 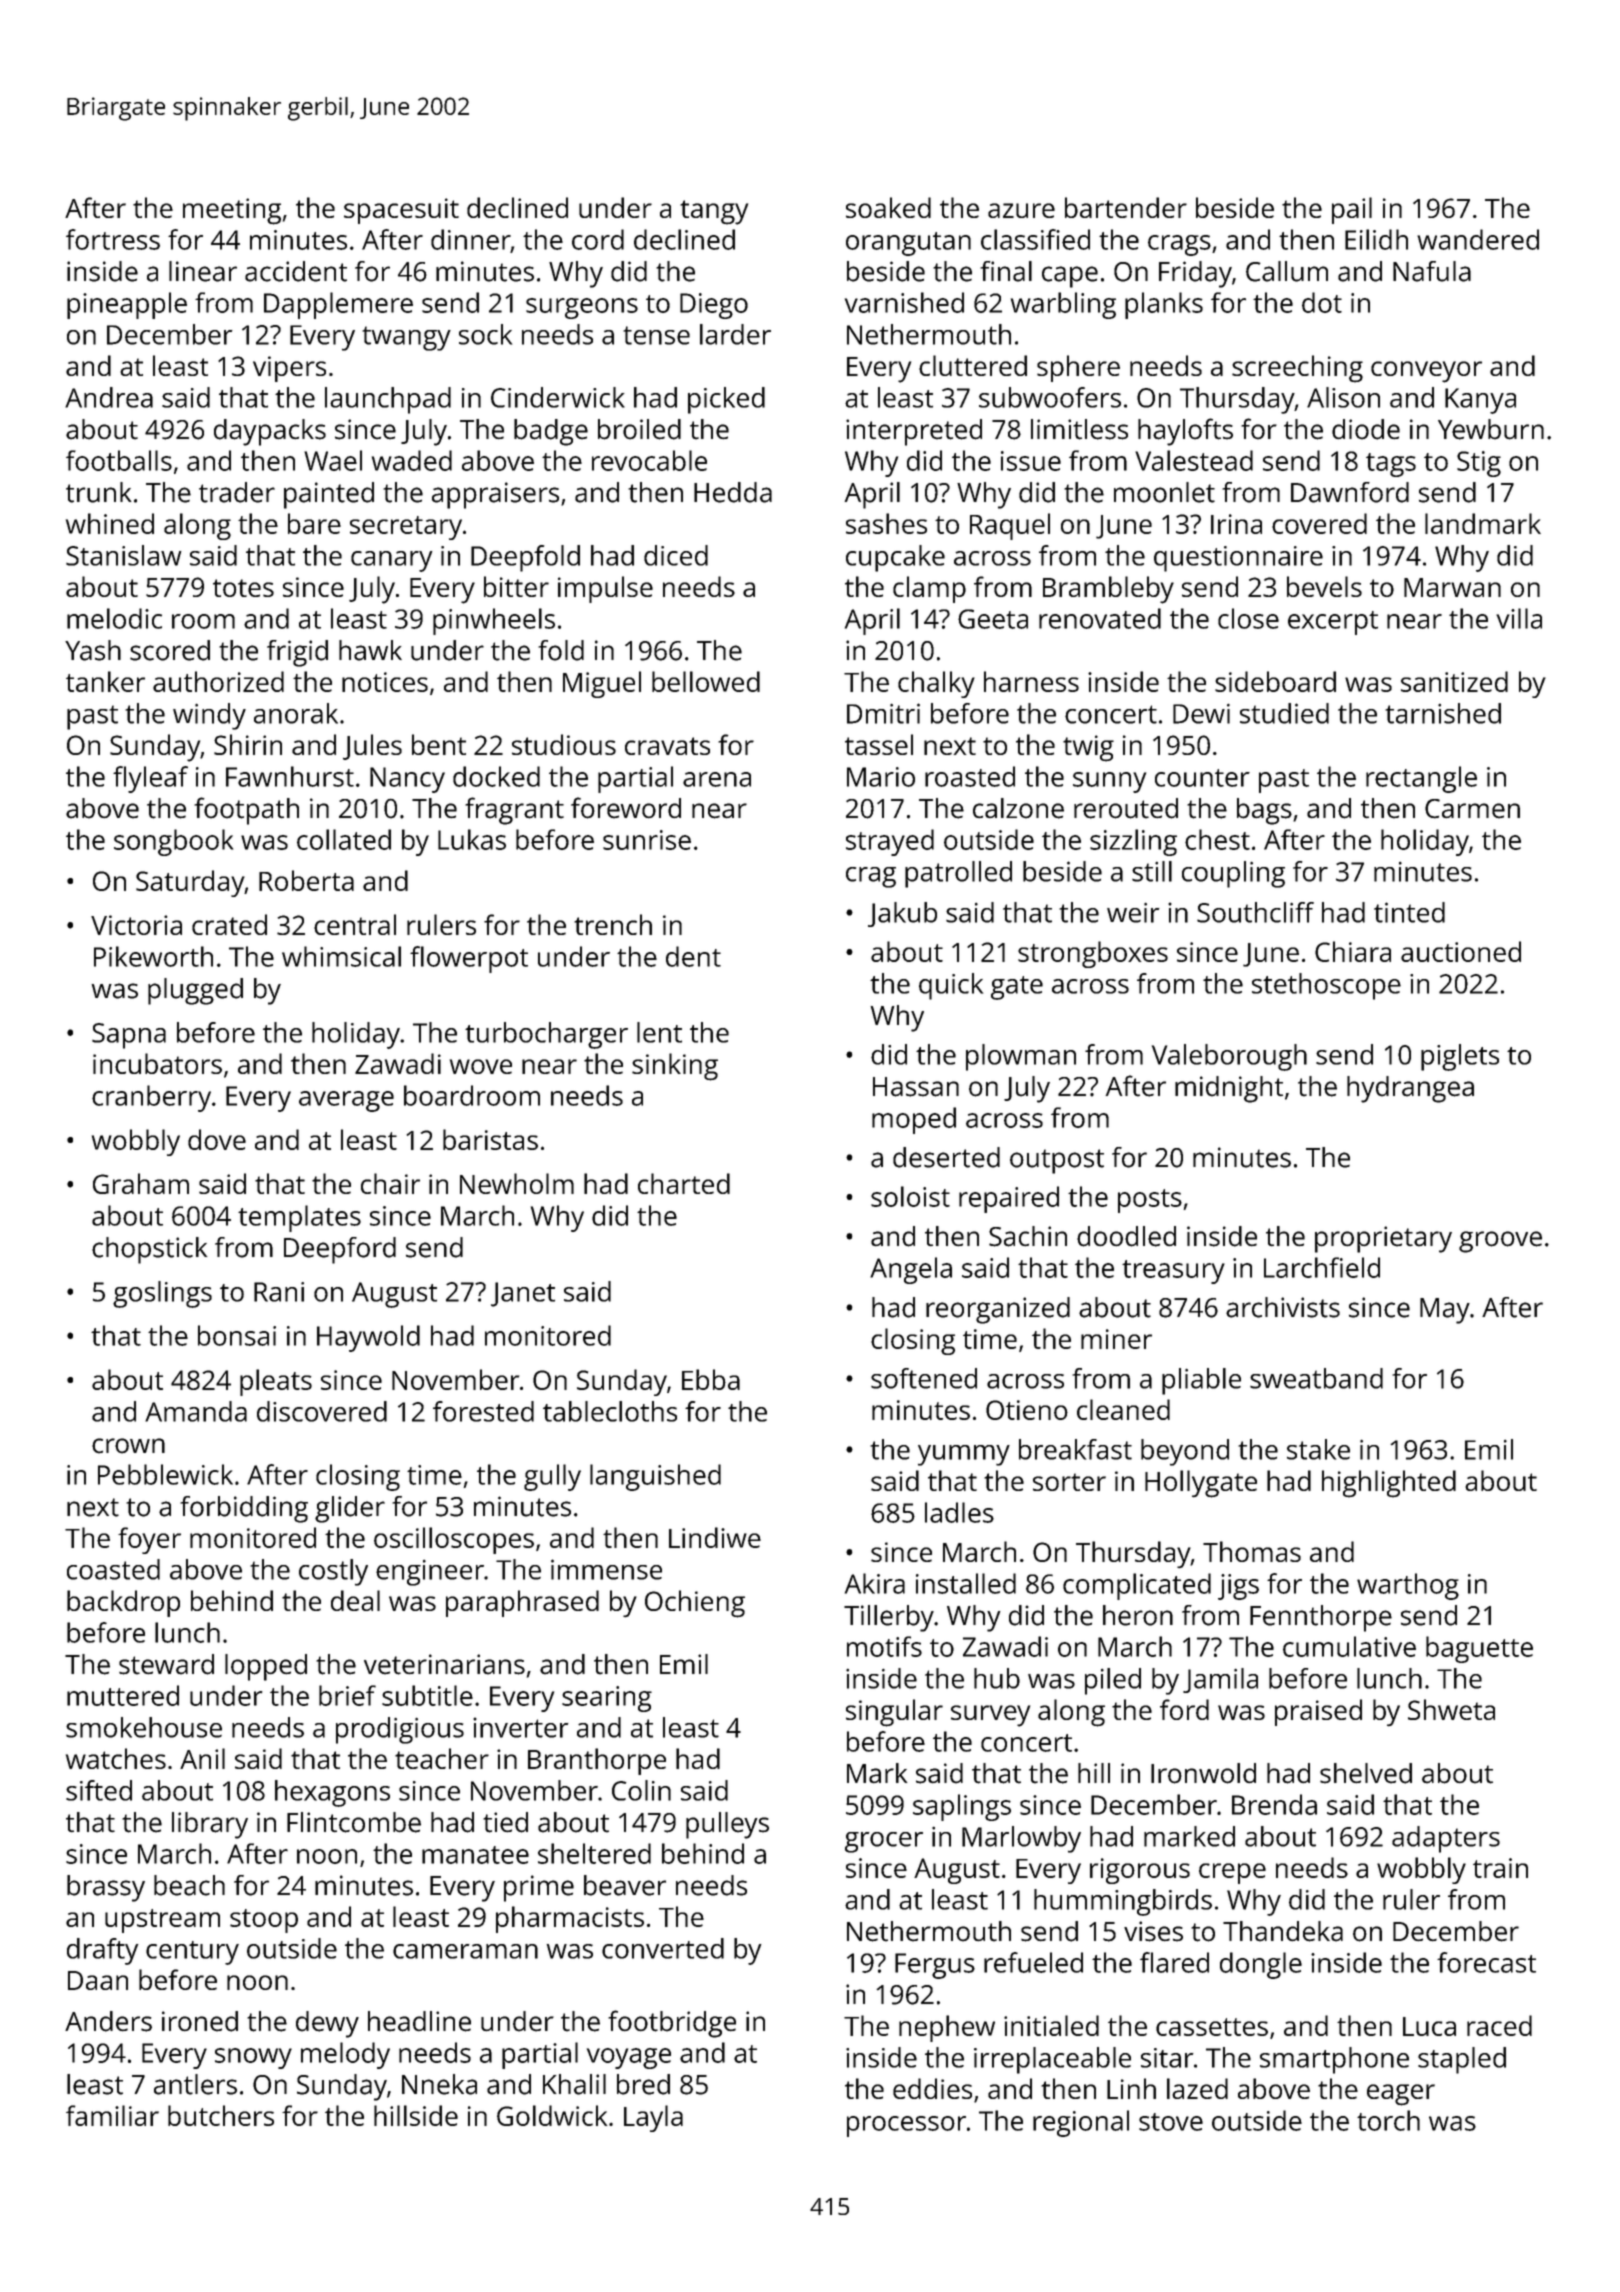 I want to click on Graham, so click(x=141, y=1183).
